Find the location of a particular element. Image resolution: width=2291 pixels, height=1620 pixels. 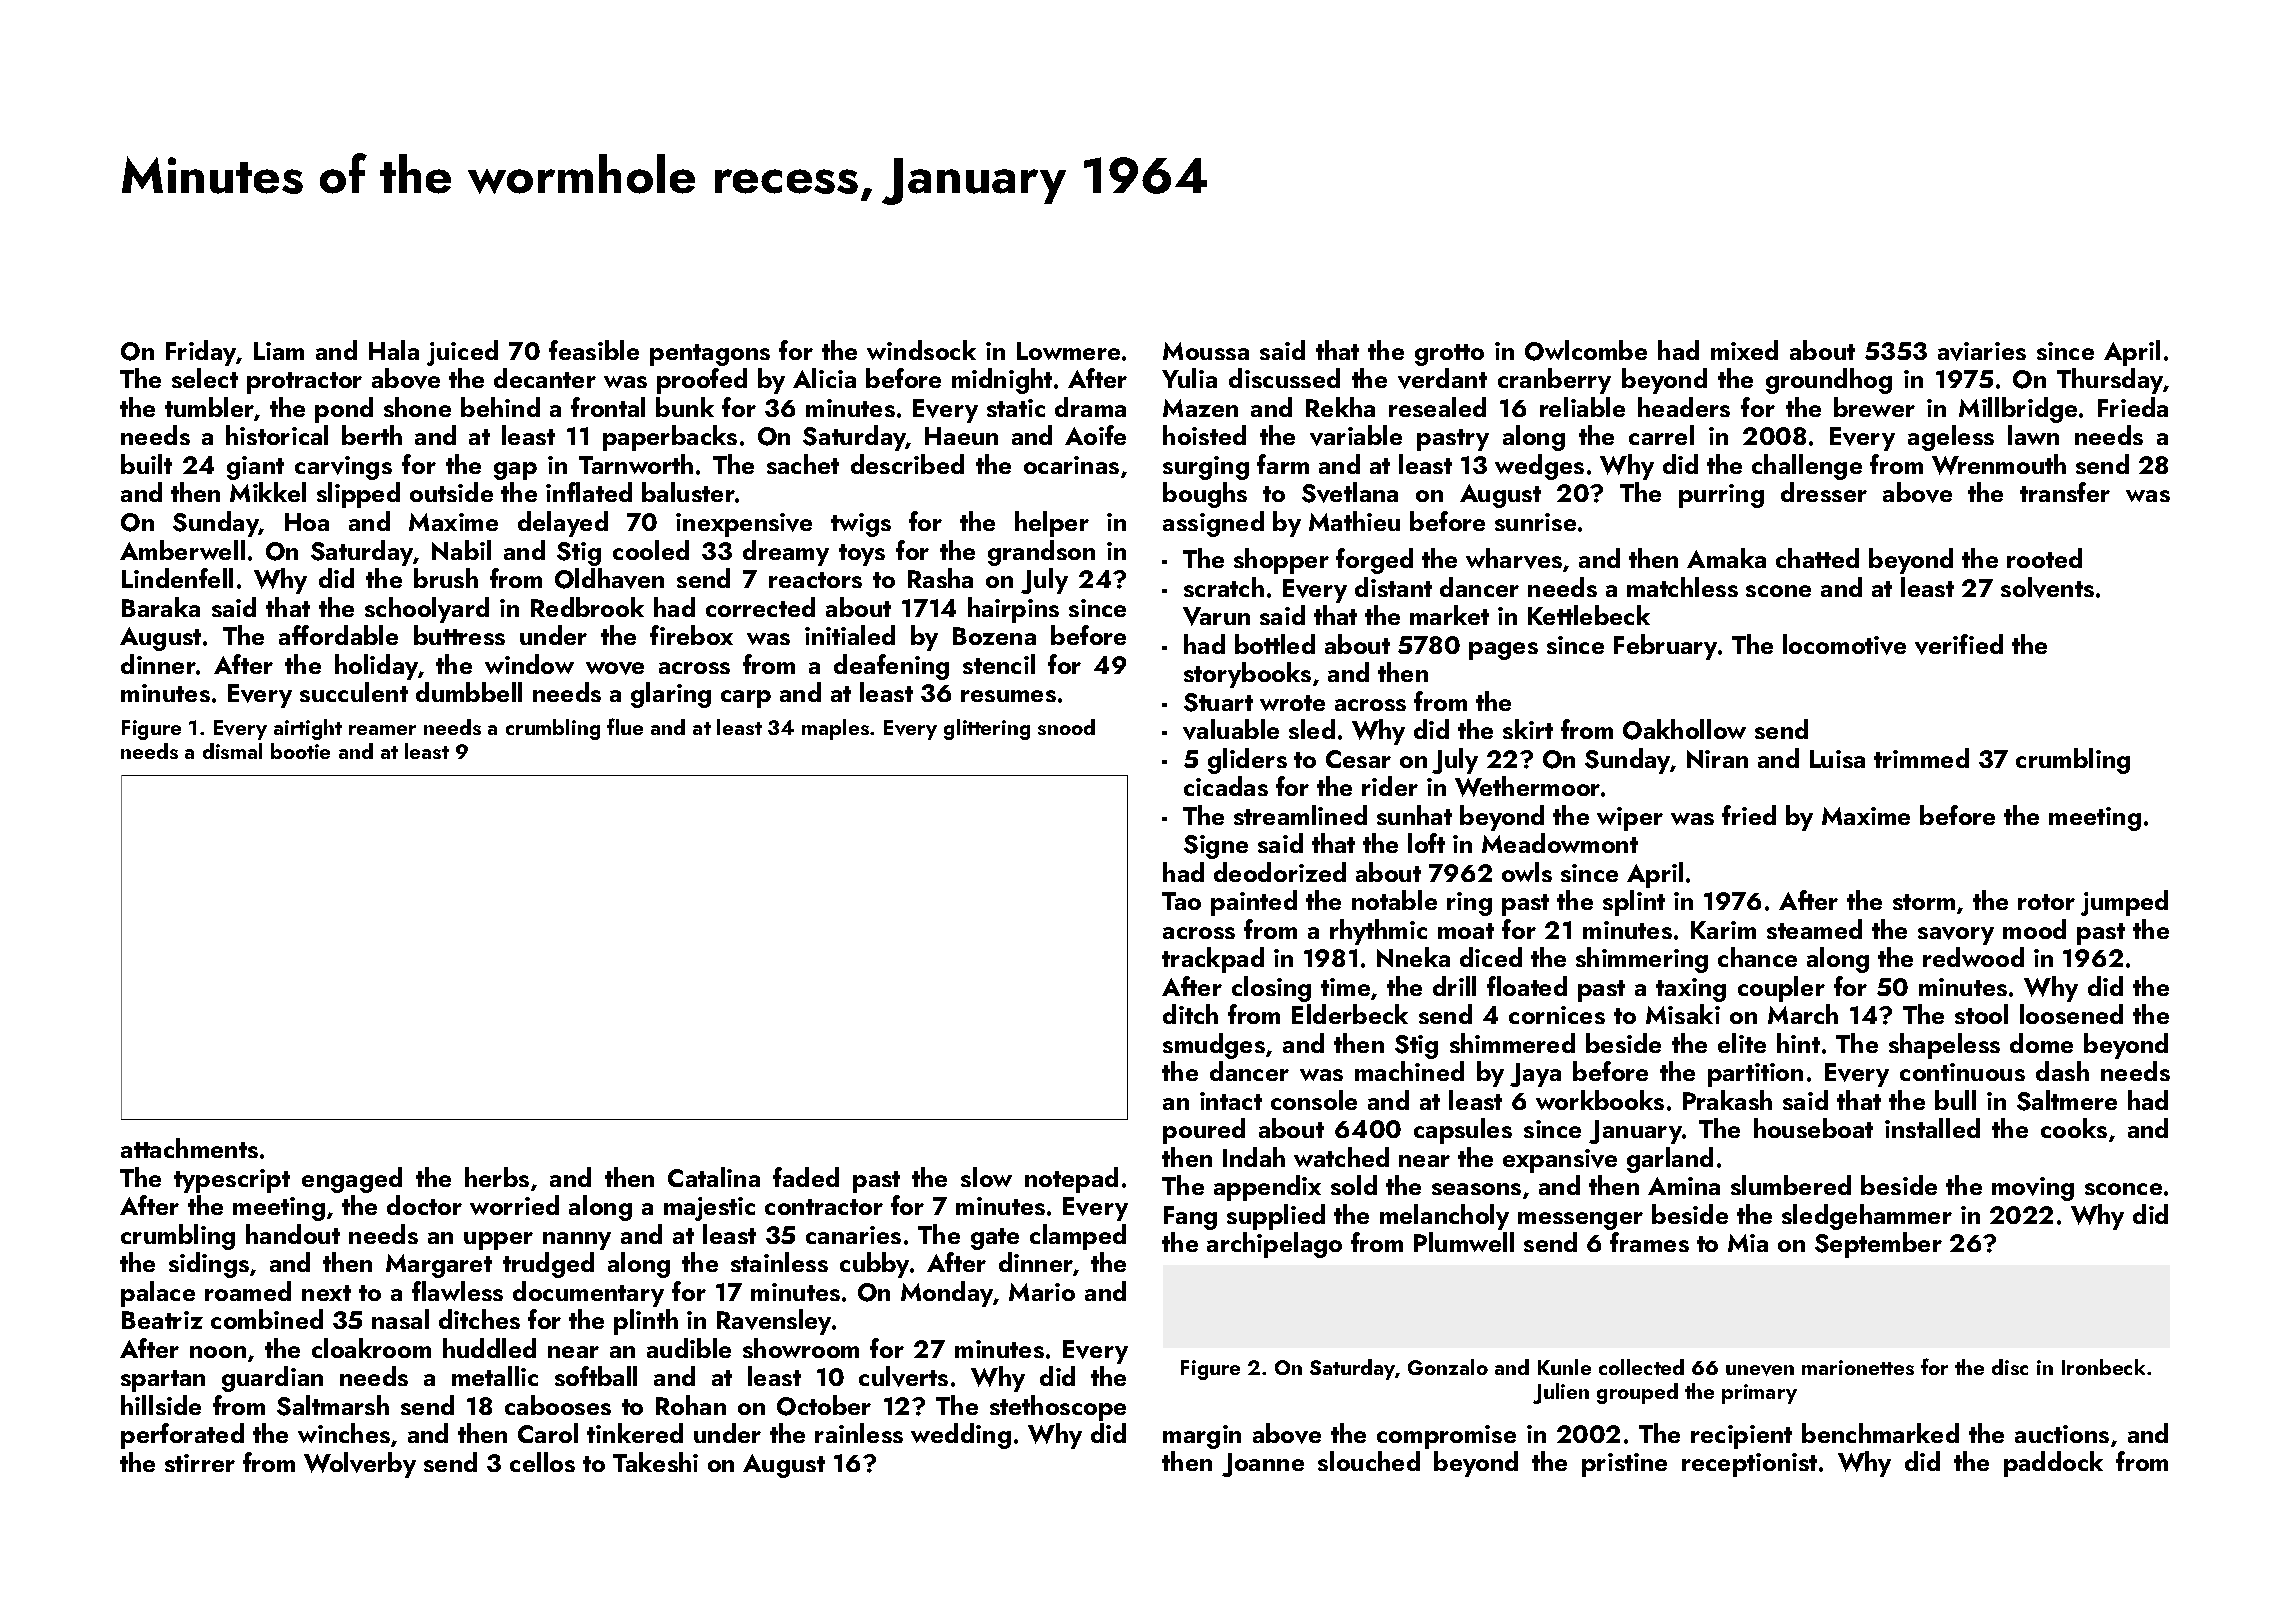

hairpins is located at coordinates (1013, 610).
